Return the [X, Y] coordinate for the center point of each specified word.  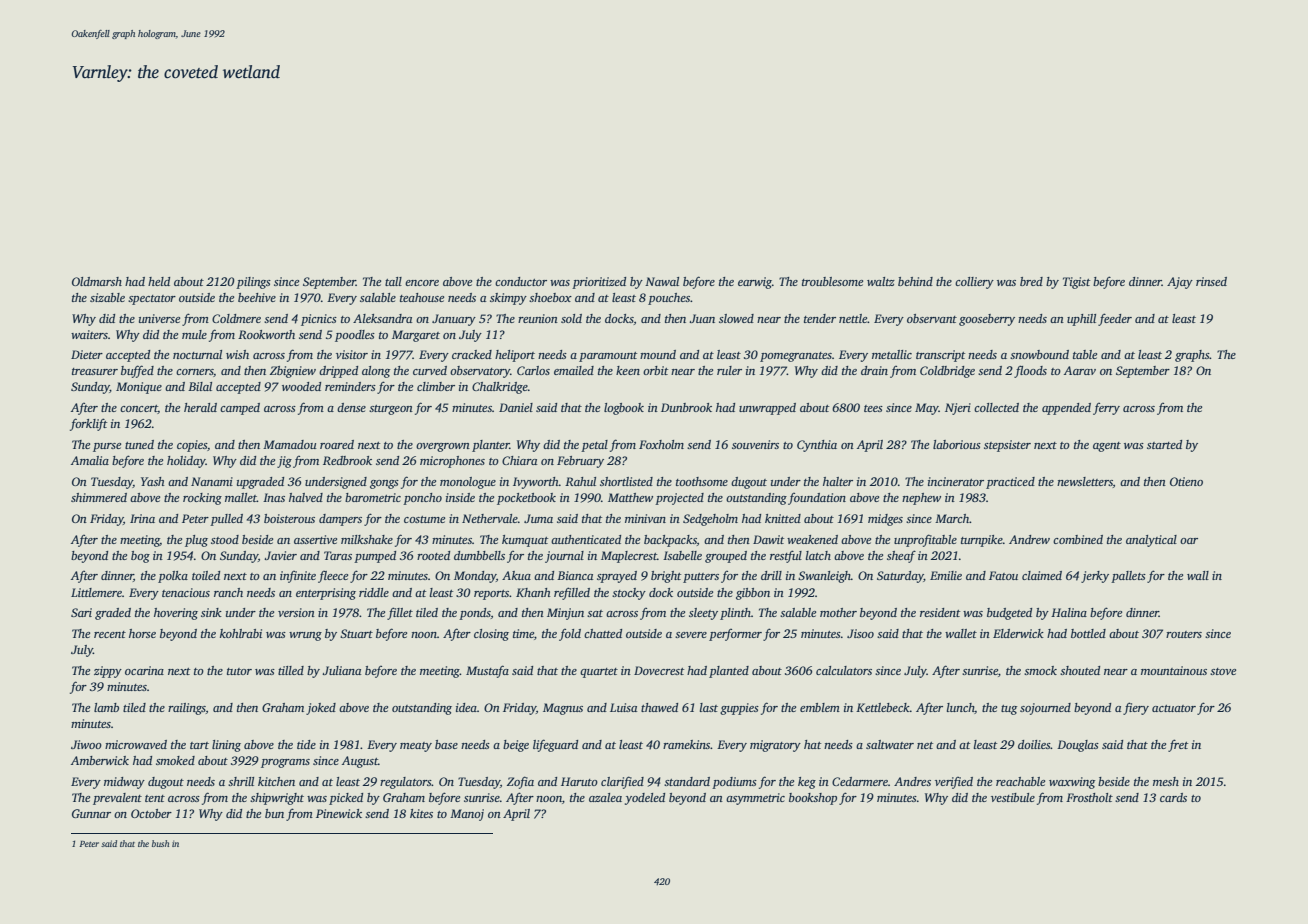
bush [160, 843]
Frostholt [1089, 797]
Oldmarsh [97, 281]
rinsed [1211, 281]
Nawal [662, 281]
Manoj [467, 815]
